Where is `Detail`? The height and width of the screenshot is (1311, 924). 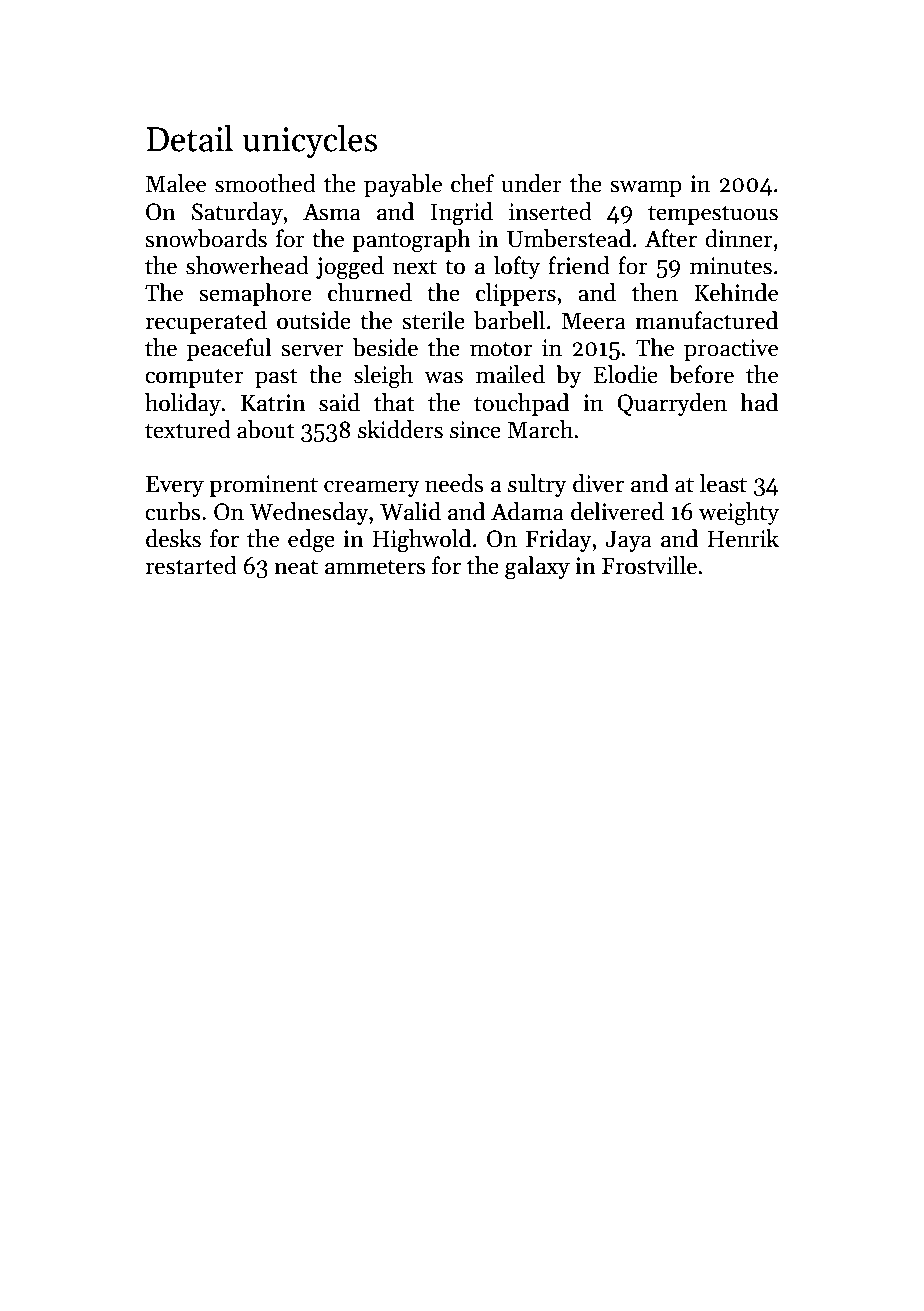 Detail is located at coordinates (189, 138).
